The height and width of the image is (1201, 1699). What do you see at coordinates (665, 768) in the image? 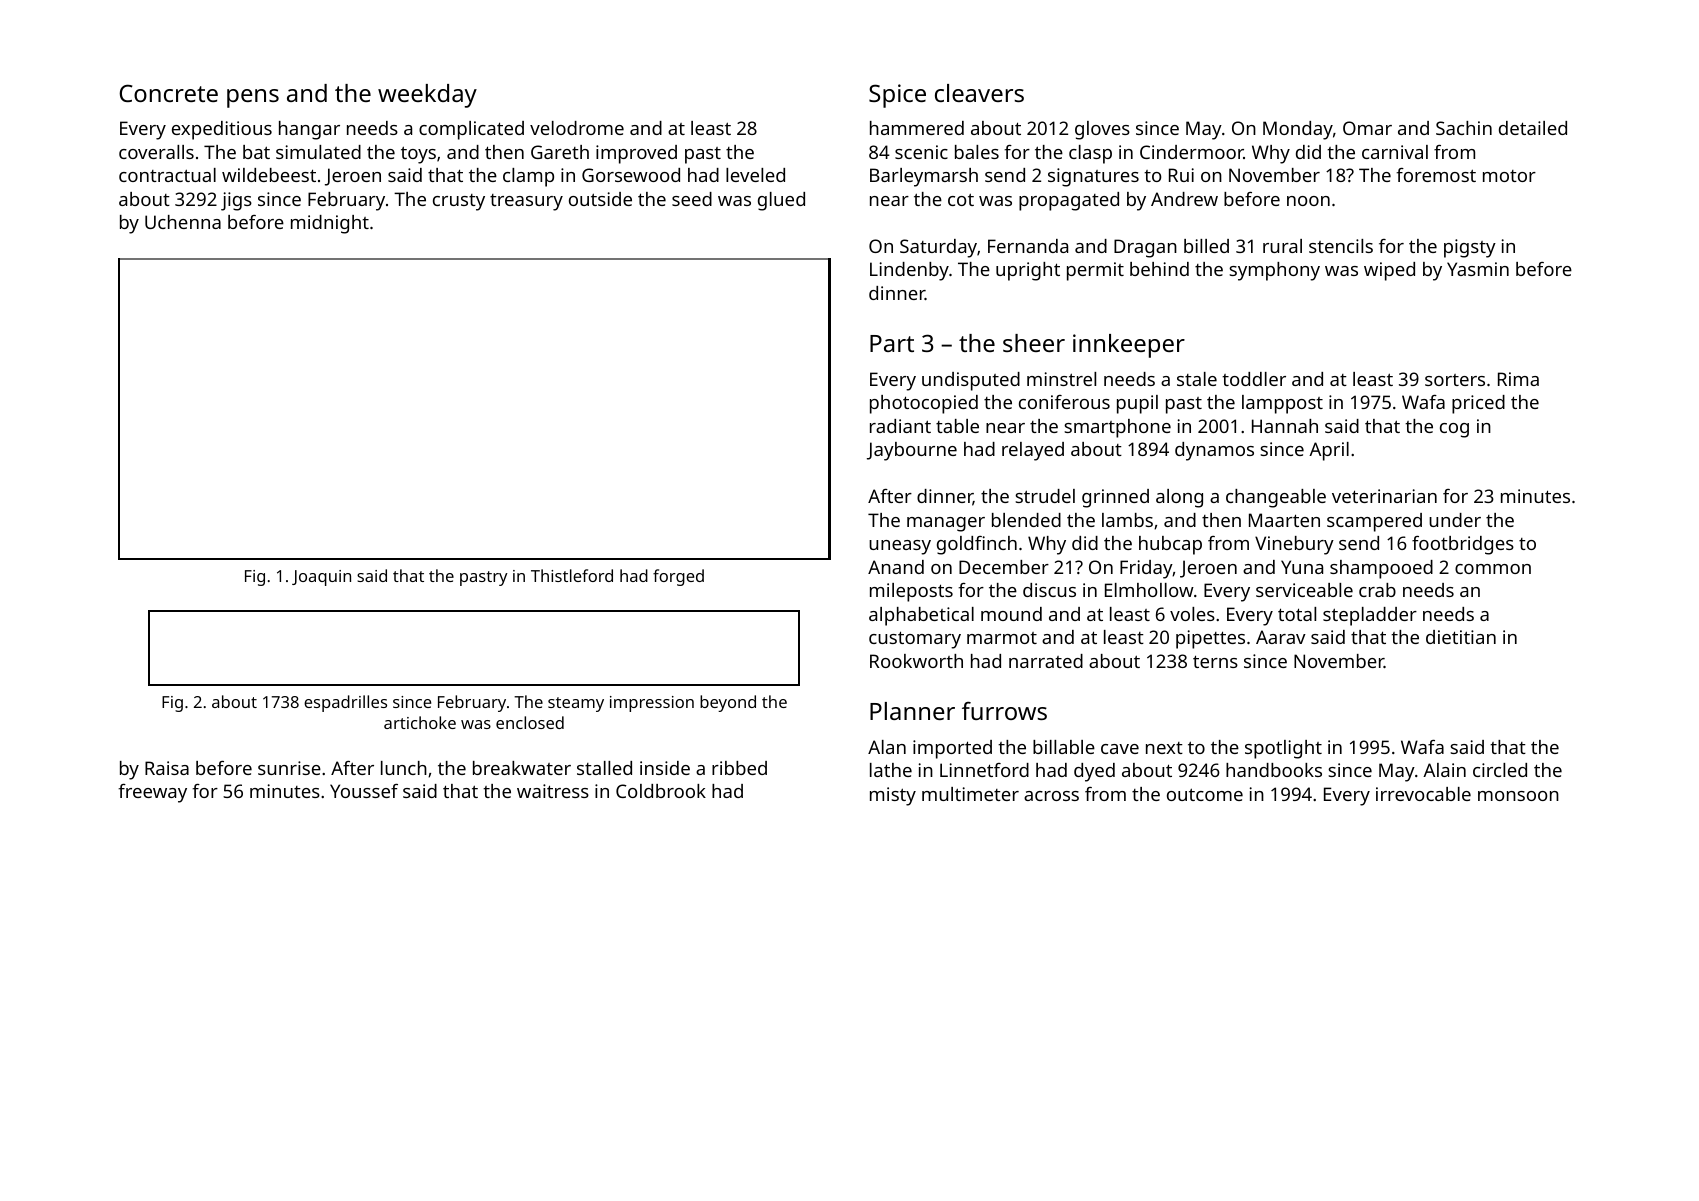
I see `inside` at bounding box center [665, 768].
